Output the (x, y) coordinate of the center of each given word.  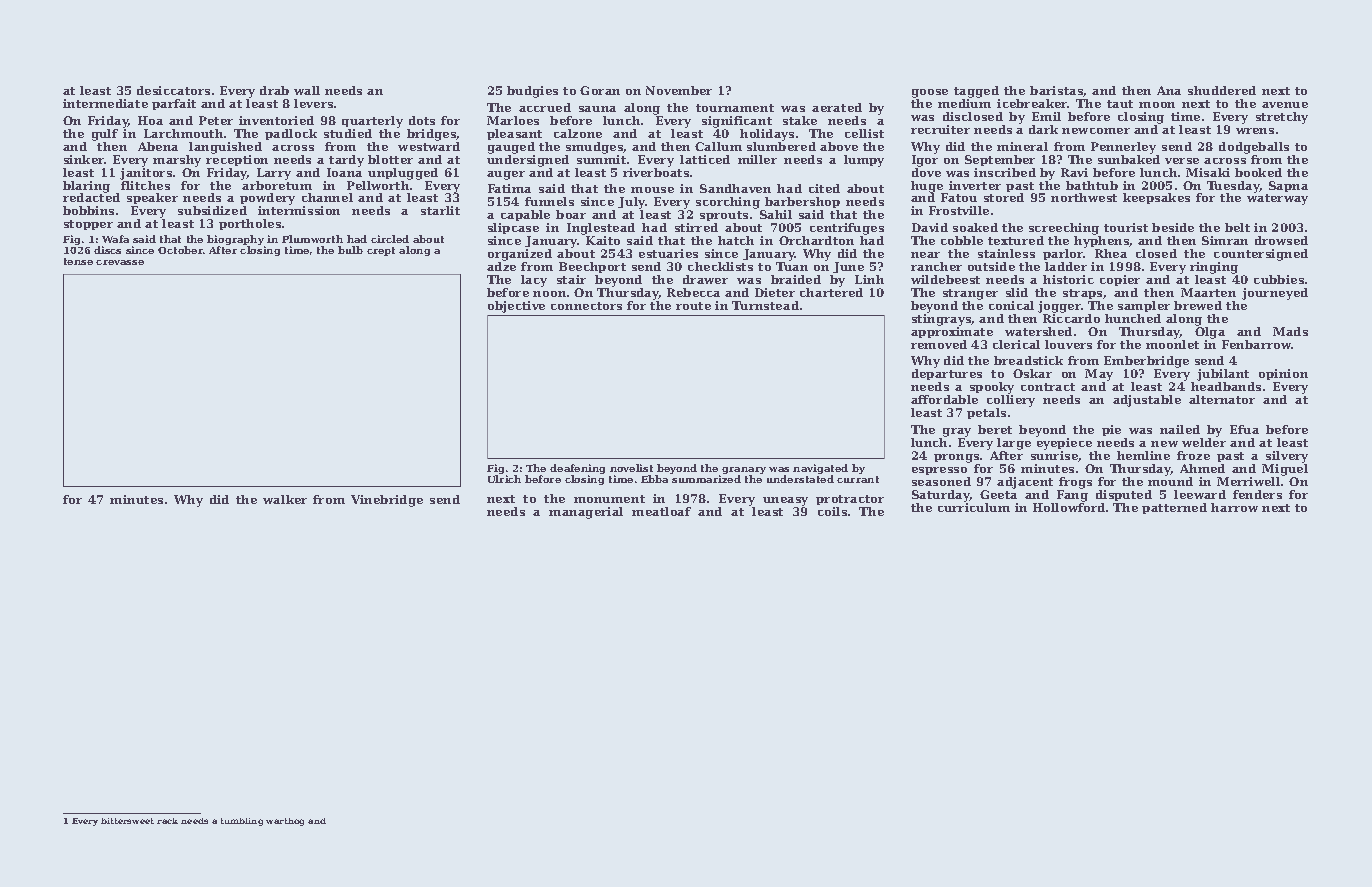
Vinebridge (387, 501)
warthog (285, 822)
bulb (350, 250)
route (693, 306)
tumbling (242, 822)
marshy (177, 161)
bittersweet (127, 821)
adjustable (1147, 401)
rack (167, 821)
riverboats (656, 172)
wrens (1255, 131)
